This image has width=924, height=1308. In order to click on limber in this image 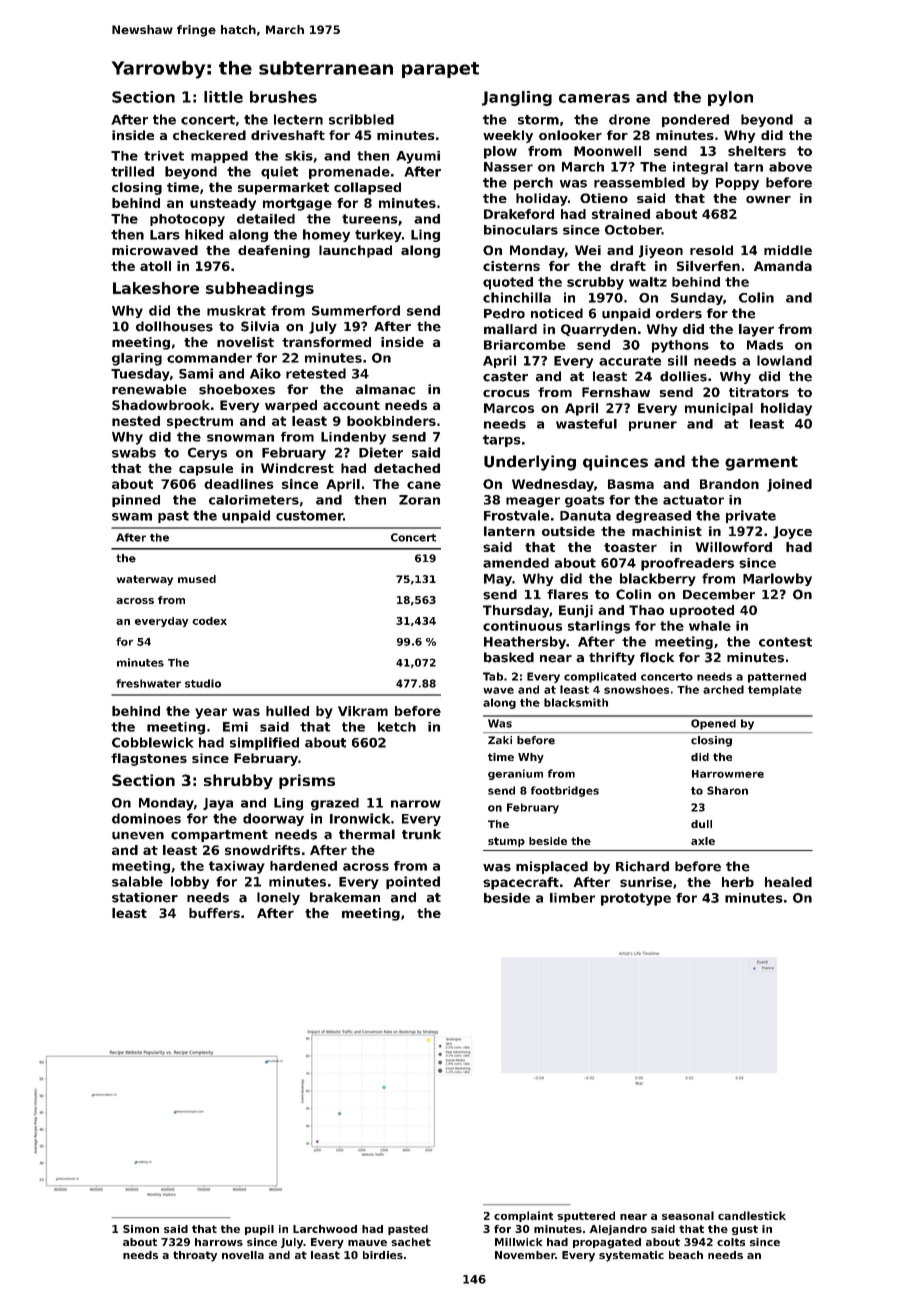, I will do `click(572, 898)`.
